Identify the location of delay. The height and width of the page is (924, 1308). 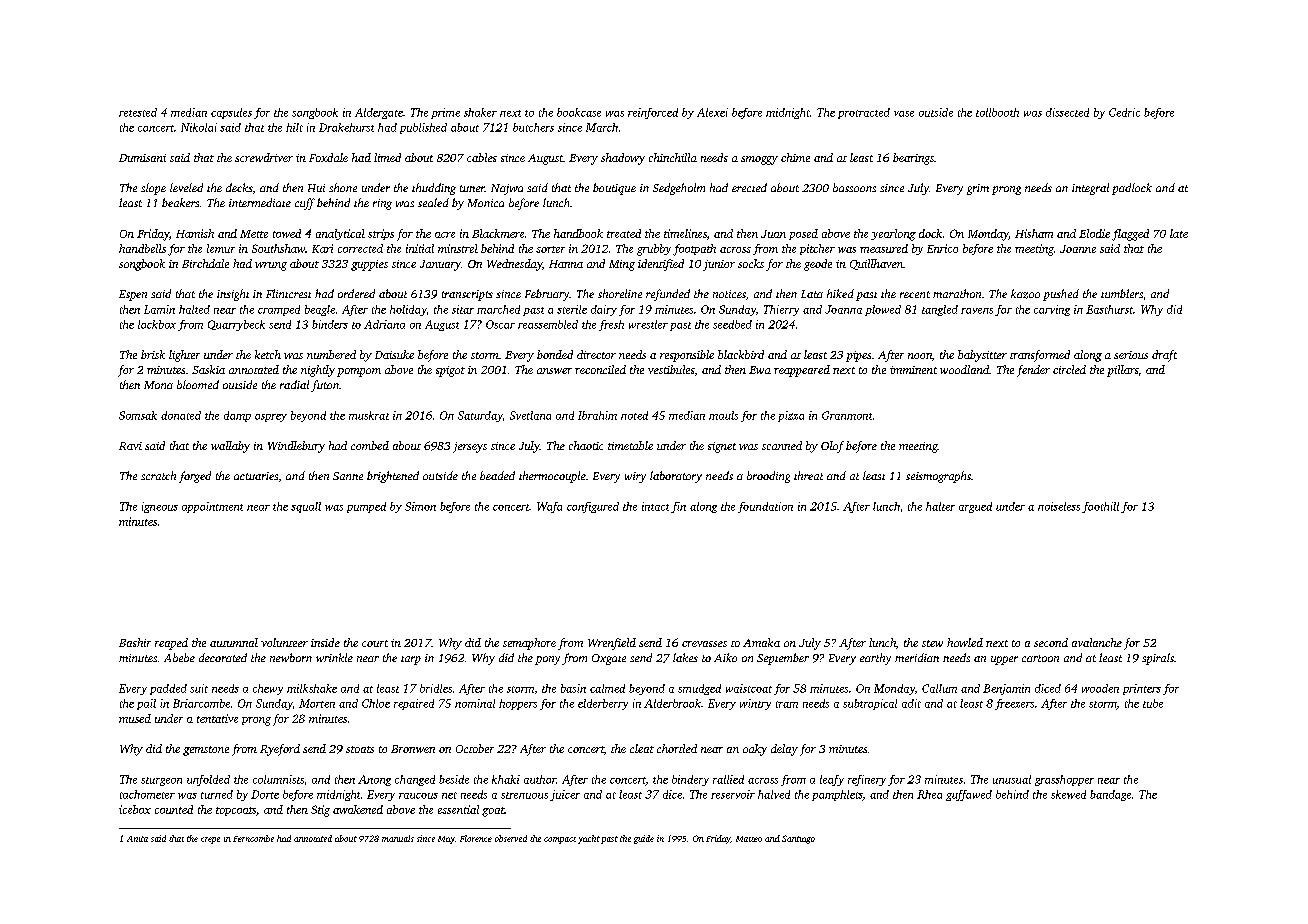
(784, 750).
